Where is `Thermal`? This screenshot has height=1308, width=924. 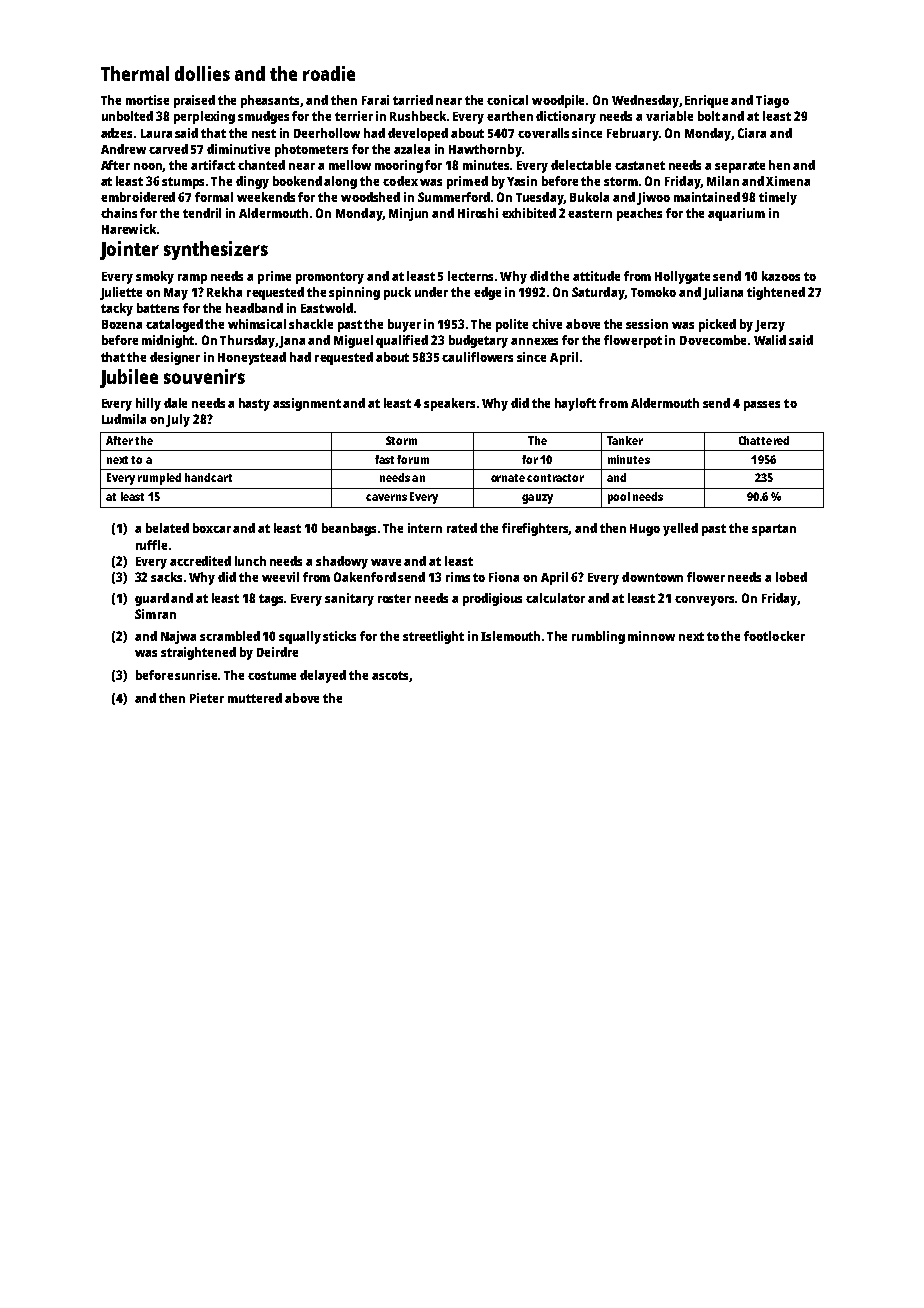
Thermal is located at coordinates (135, 73).
